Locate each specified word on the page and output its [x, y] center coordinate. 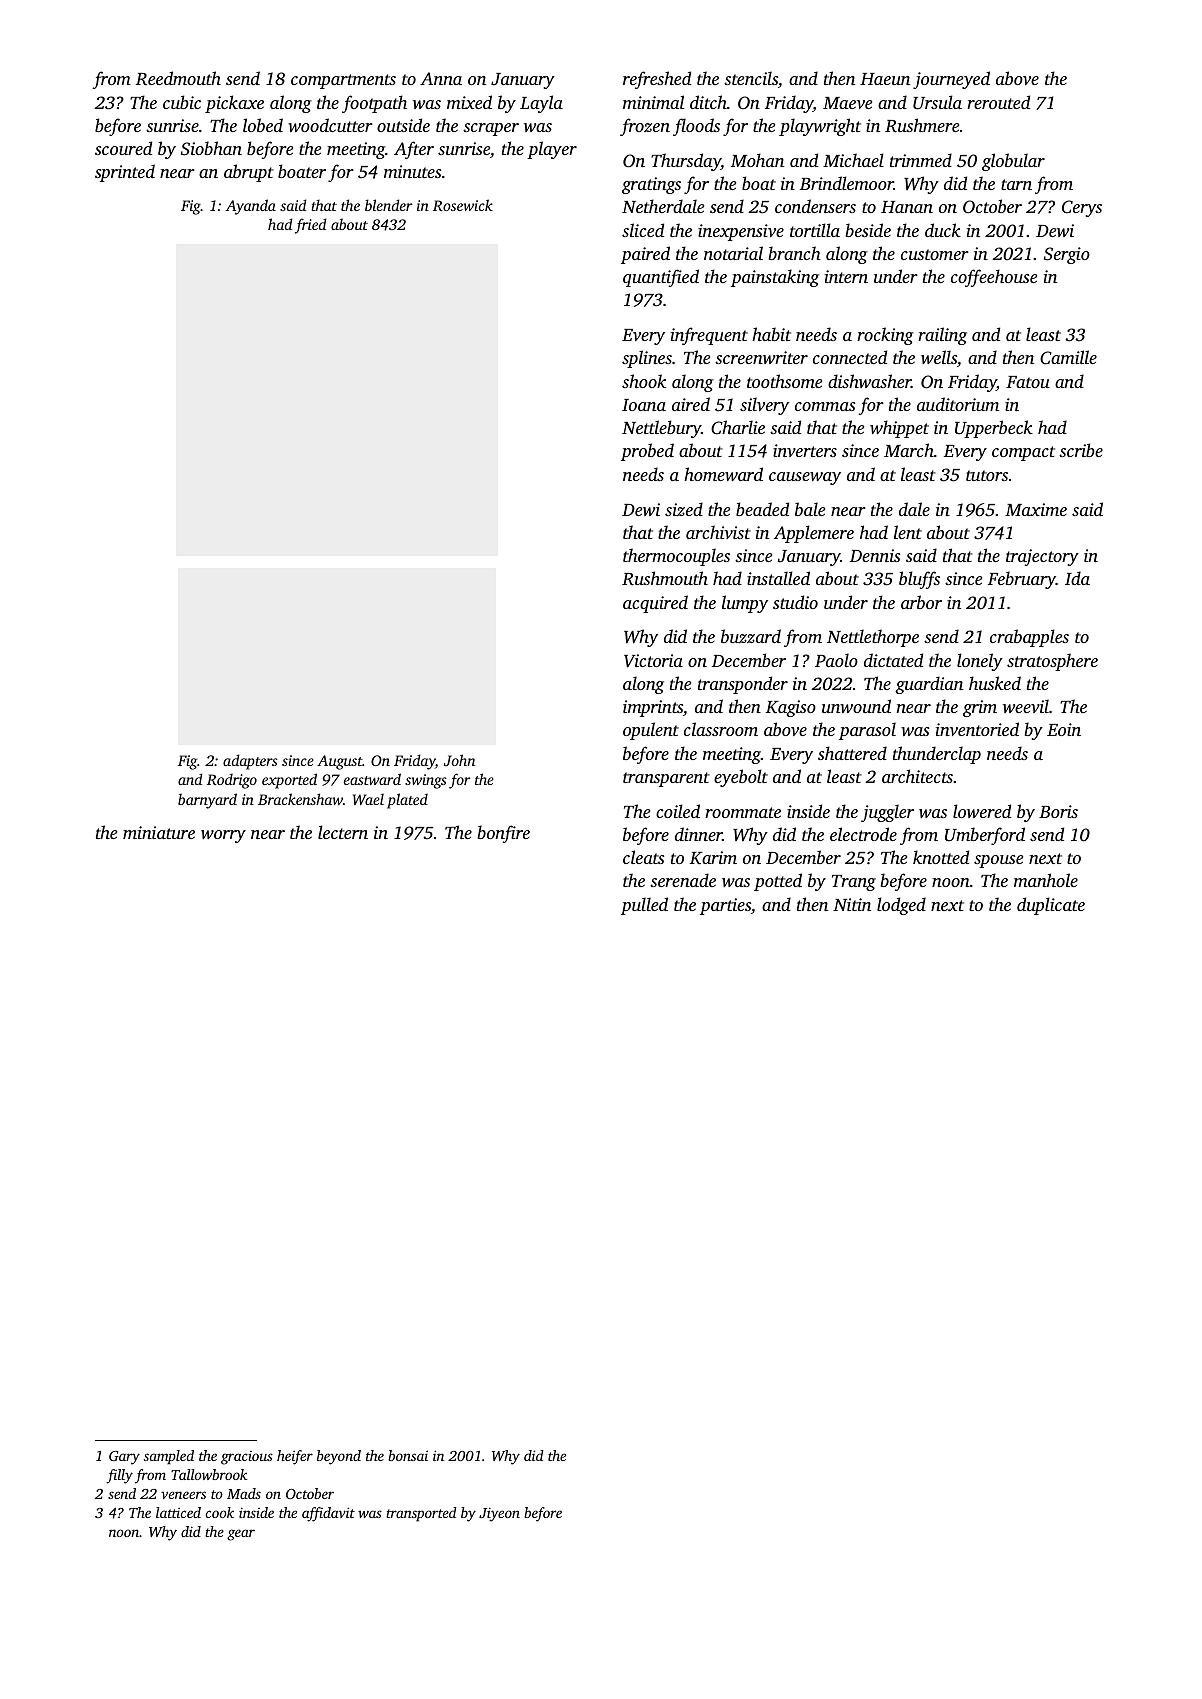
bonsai [408, 1455]
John [459, 760]
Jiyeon [499, 1514]
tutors [987, 475]
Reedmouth [178, 78]
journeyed [951, 80]
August [340, 762]
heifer [295, 1457]
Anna [441, 78]
